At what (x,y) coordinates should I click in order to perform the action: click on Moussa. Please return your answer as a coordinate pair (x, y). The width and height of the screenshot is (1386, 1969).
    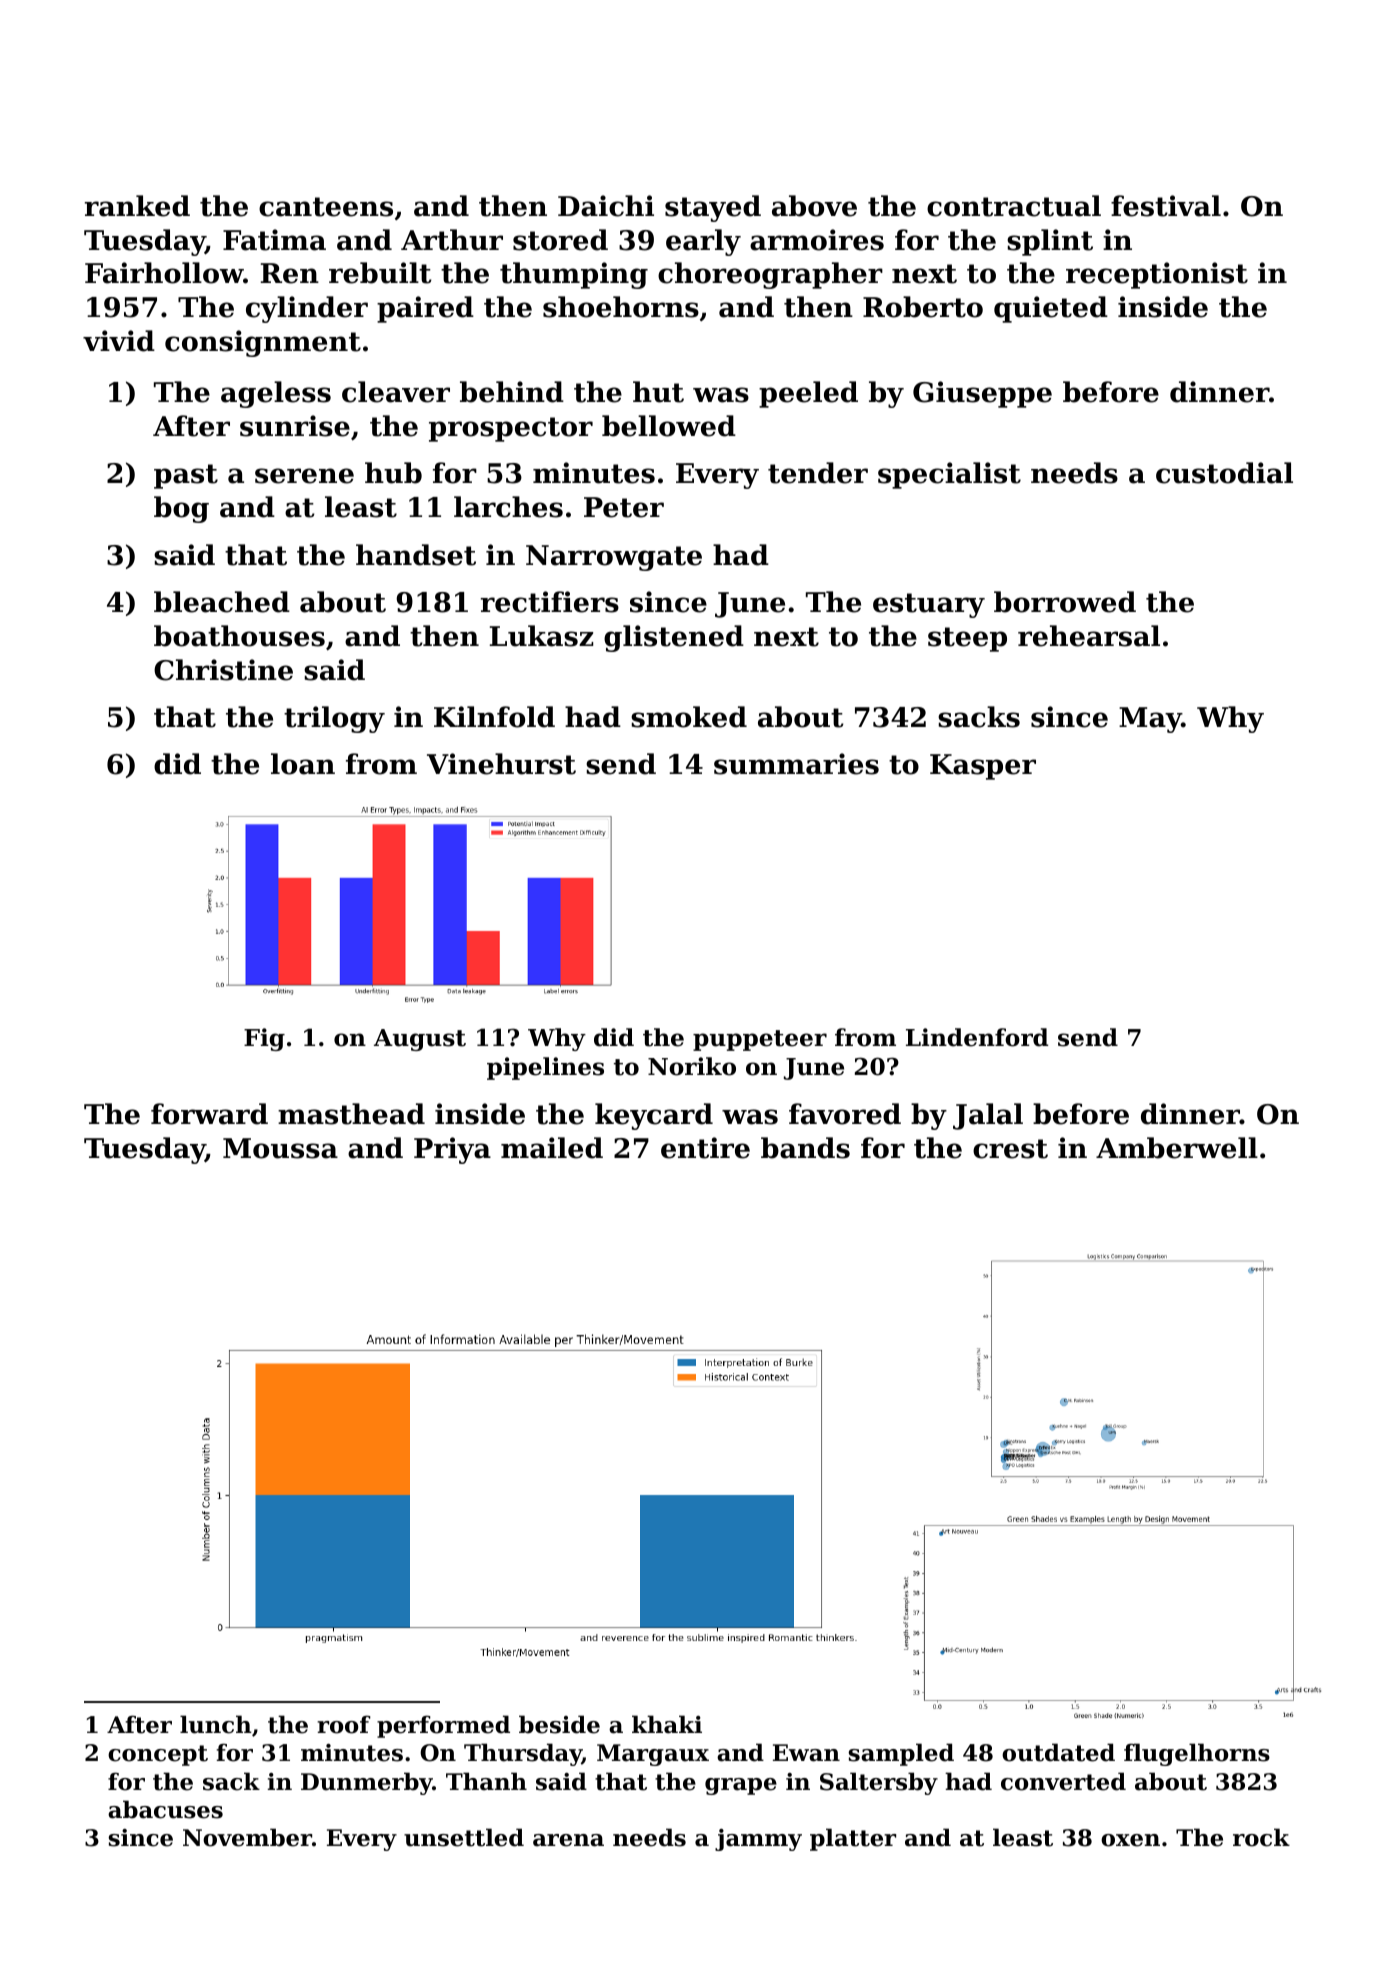
    Looking at the image, I should click on (280, 1148).
